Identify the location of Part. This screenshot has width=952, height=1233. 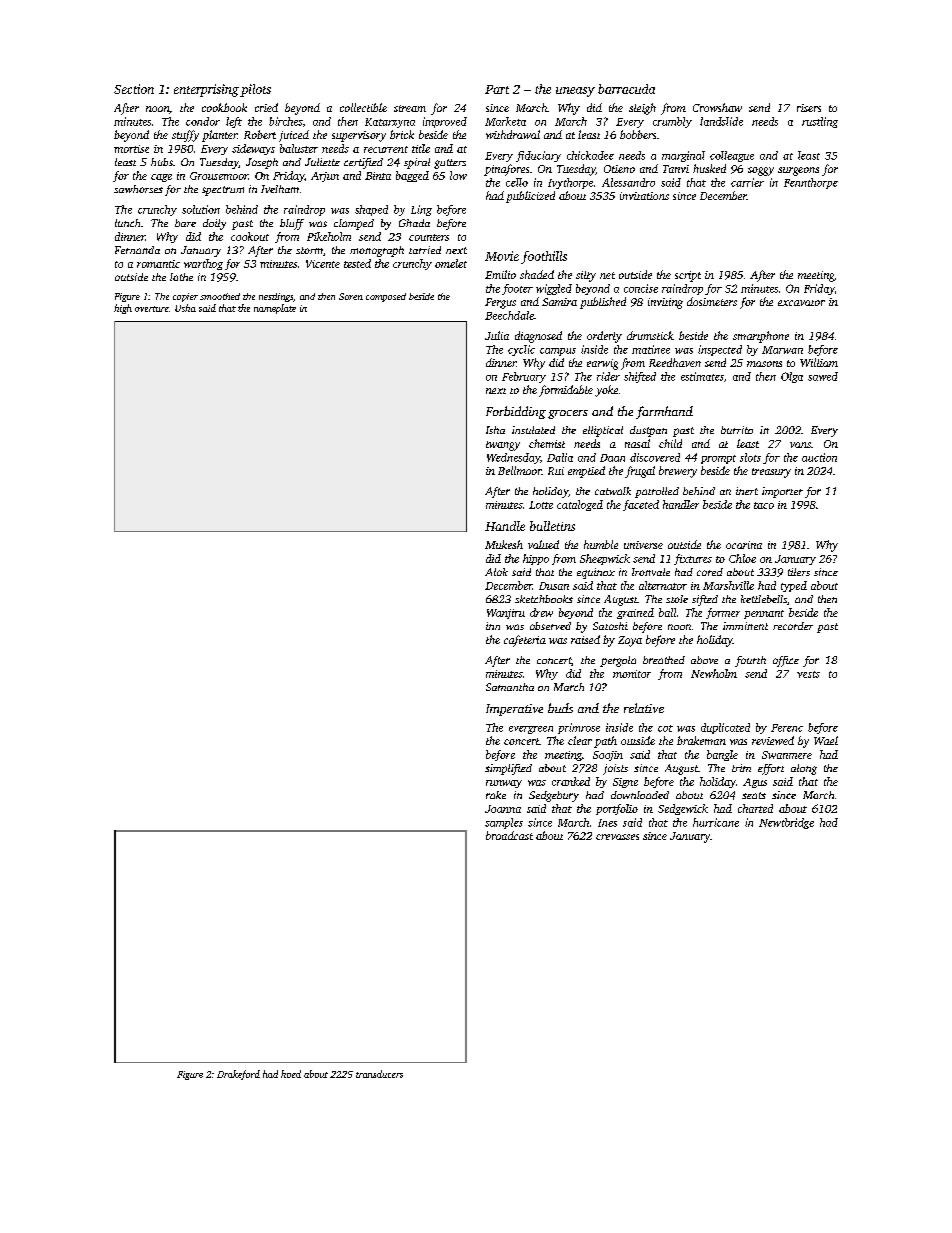
(497, 89).
